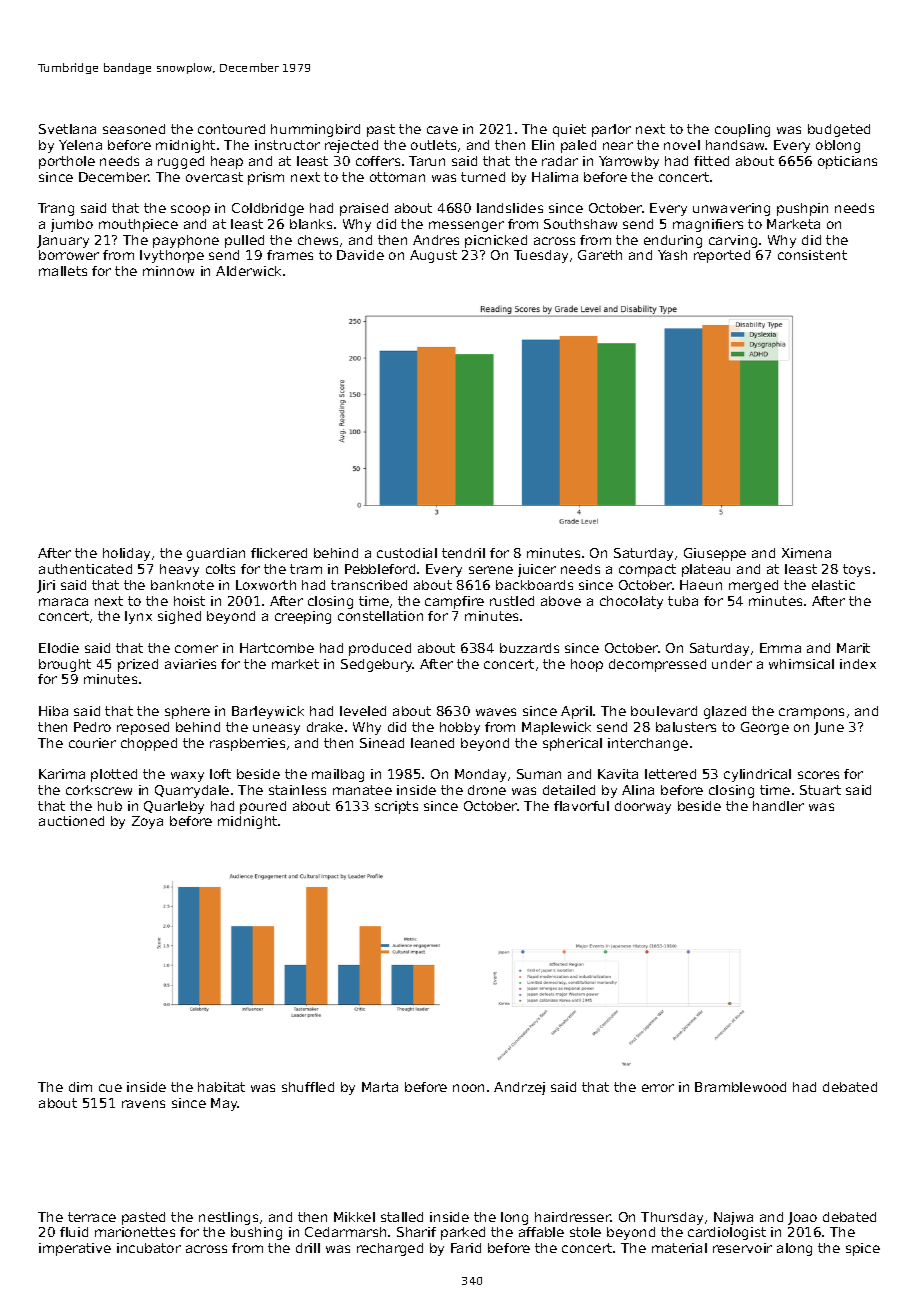 This screenshot has height=1308, width=924. What do you see at coordinates (325, 727) in the screenshot?
I see `drake` at bounding box center [325, 727].
